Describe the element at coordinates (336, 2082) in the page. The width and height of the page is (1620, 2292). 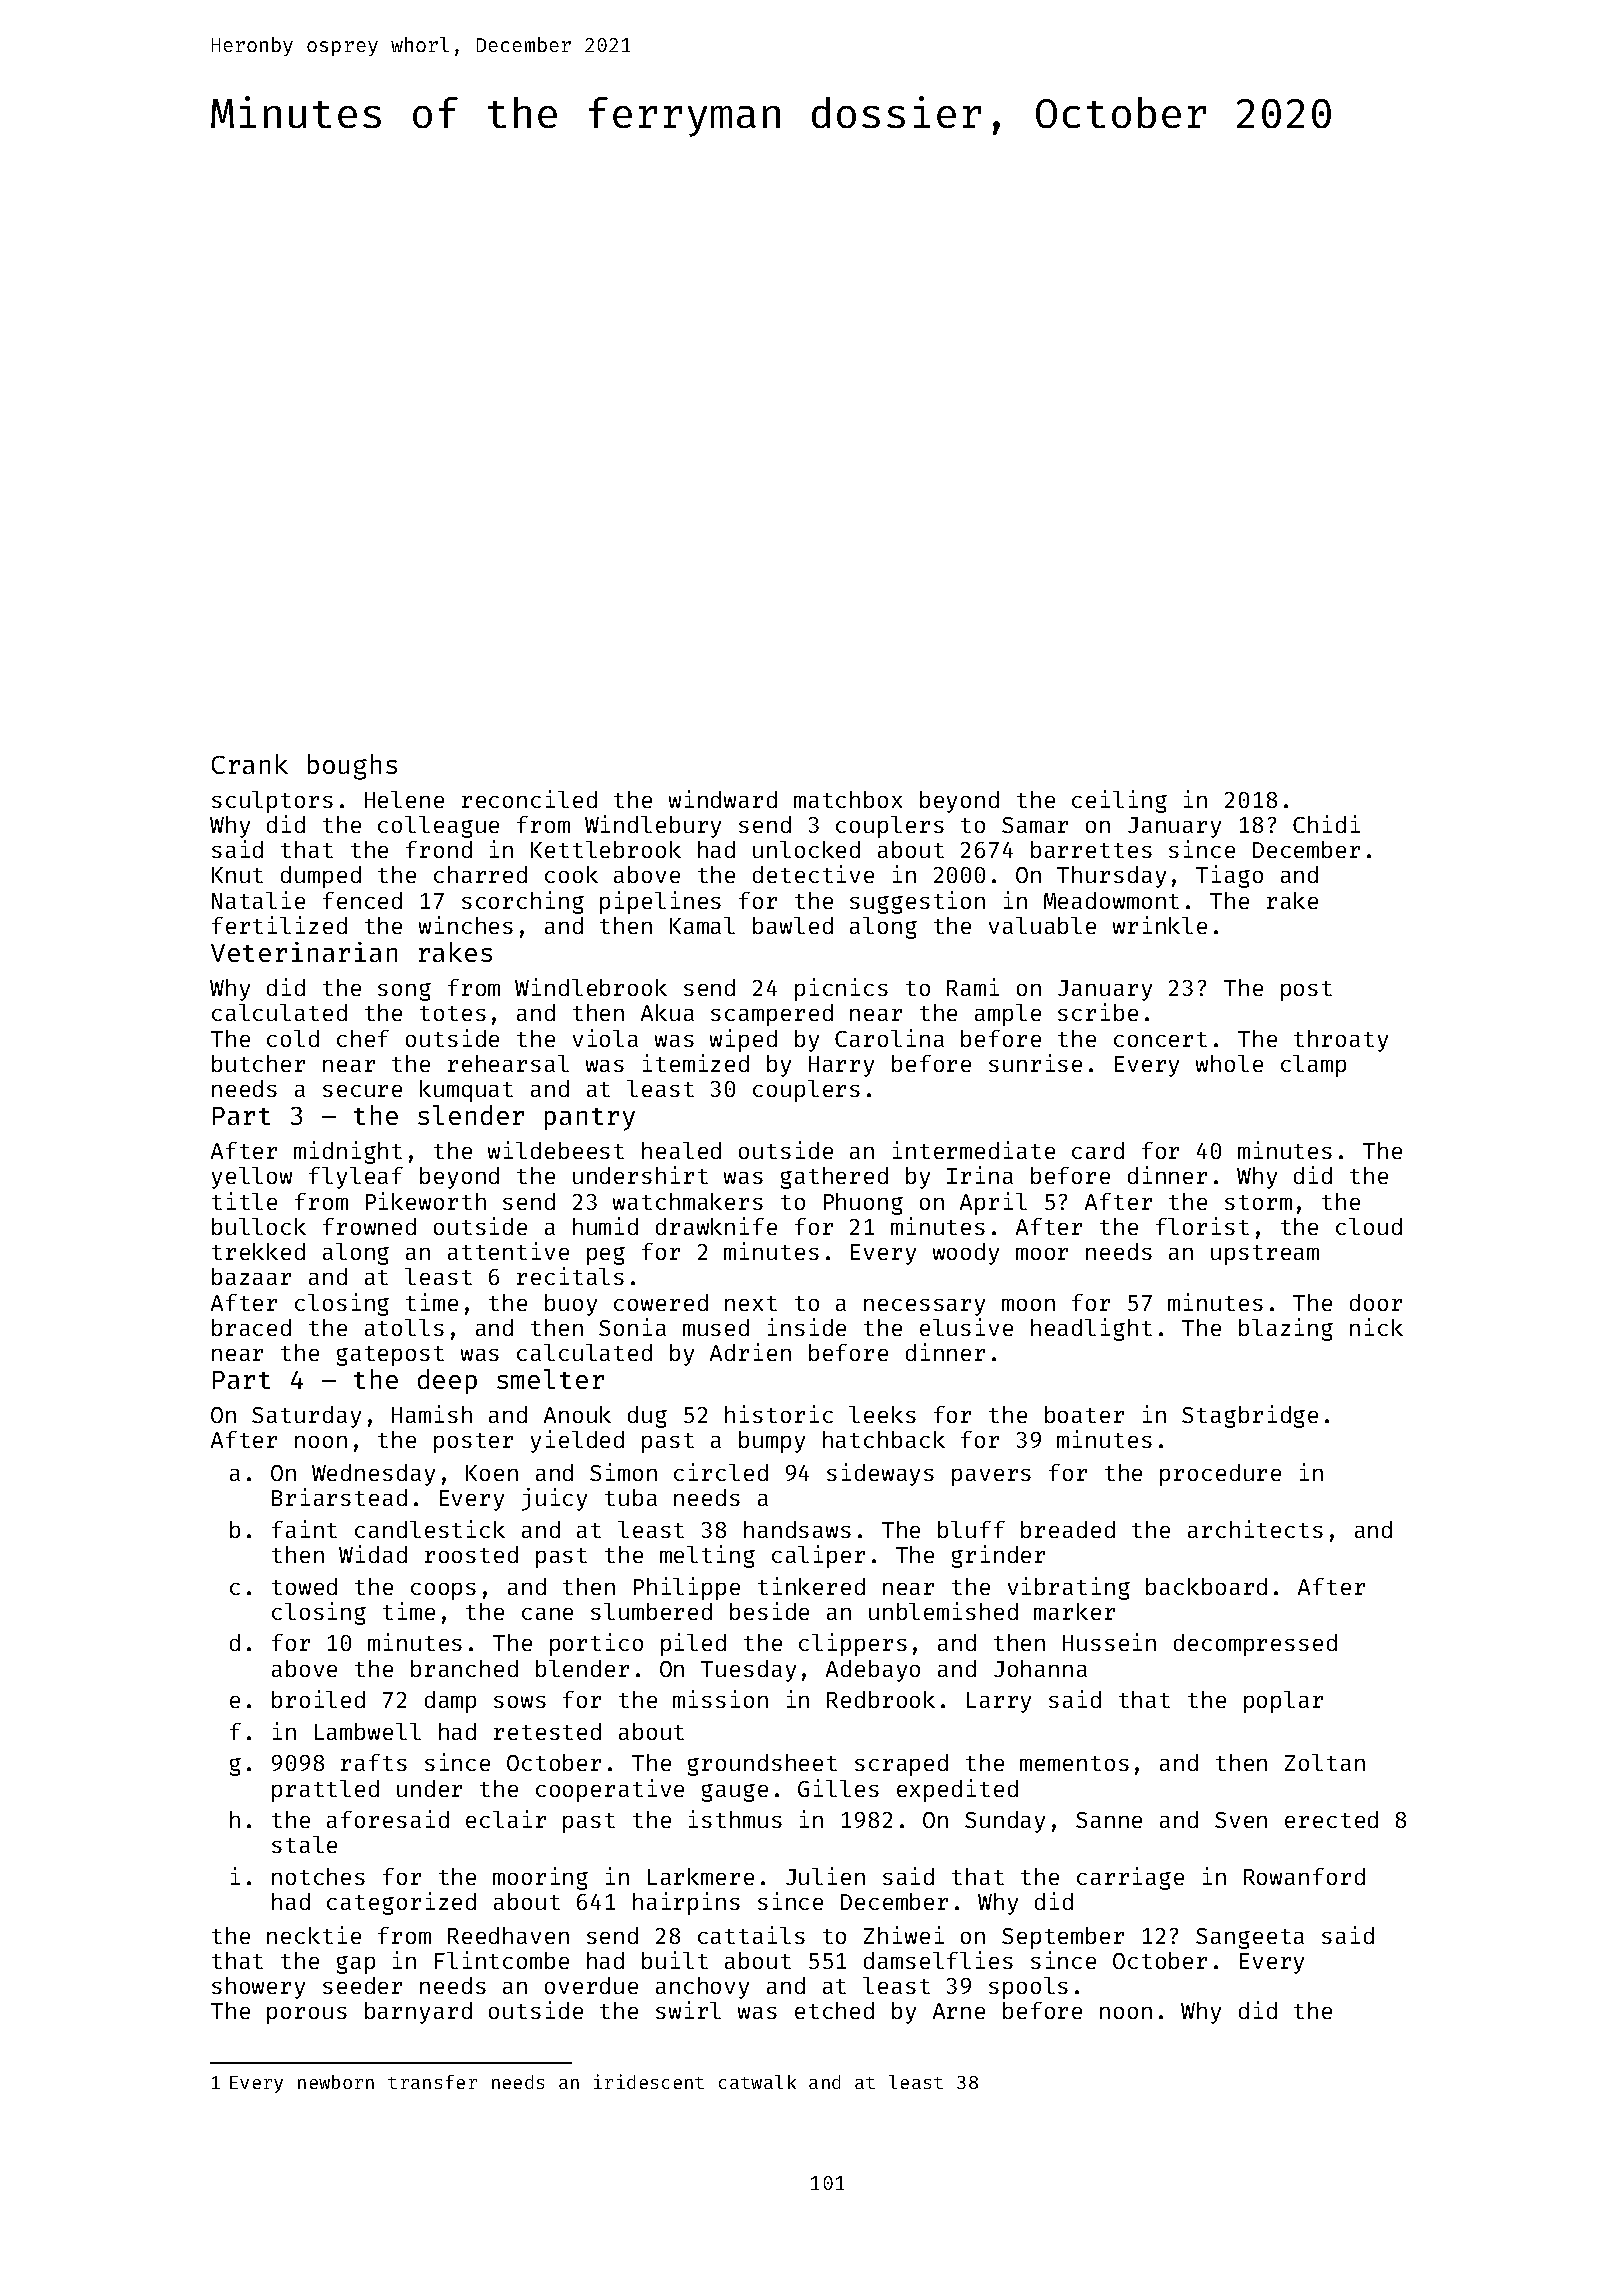
I see `newborn` at that location.
